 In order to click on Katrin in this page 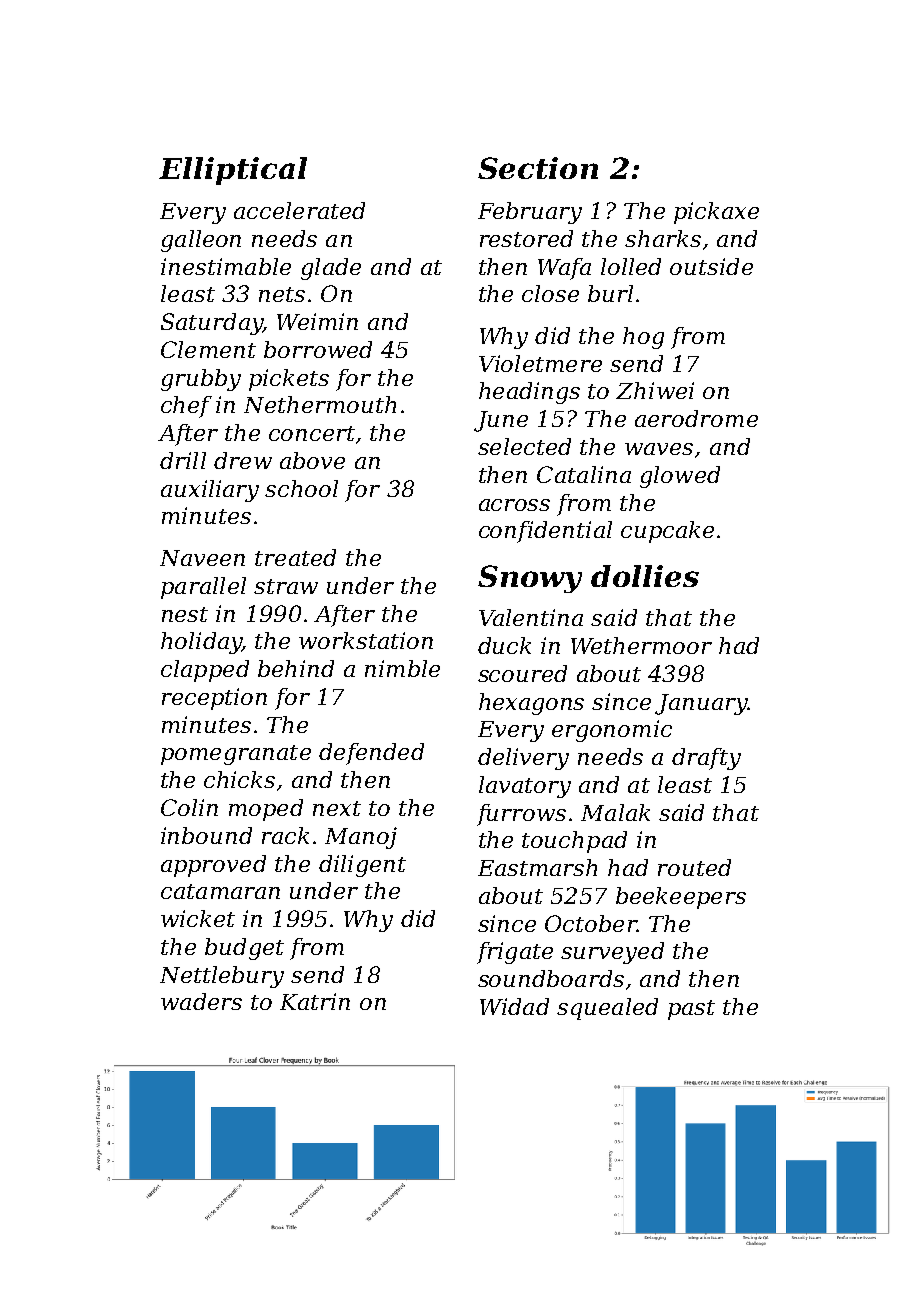, I will do `click(315, 1001)`.
